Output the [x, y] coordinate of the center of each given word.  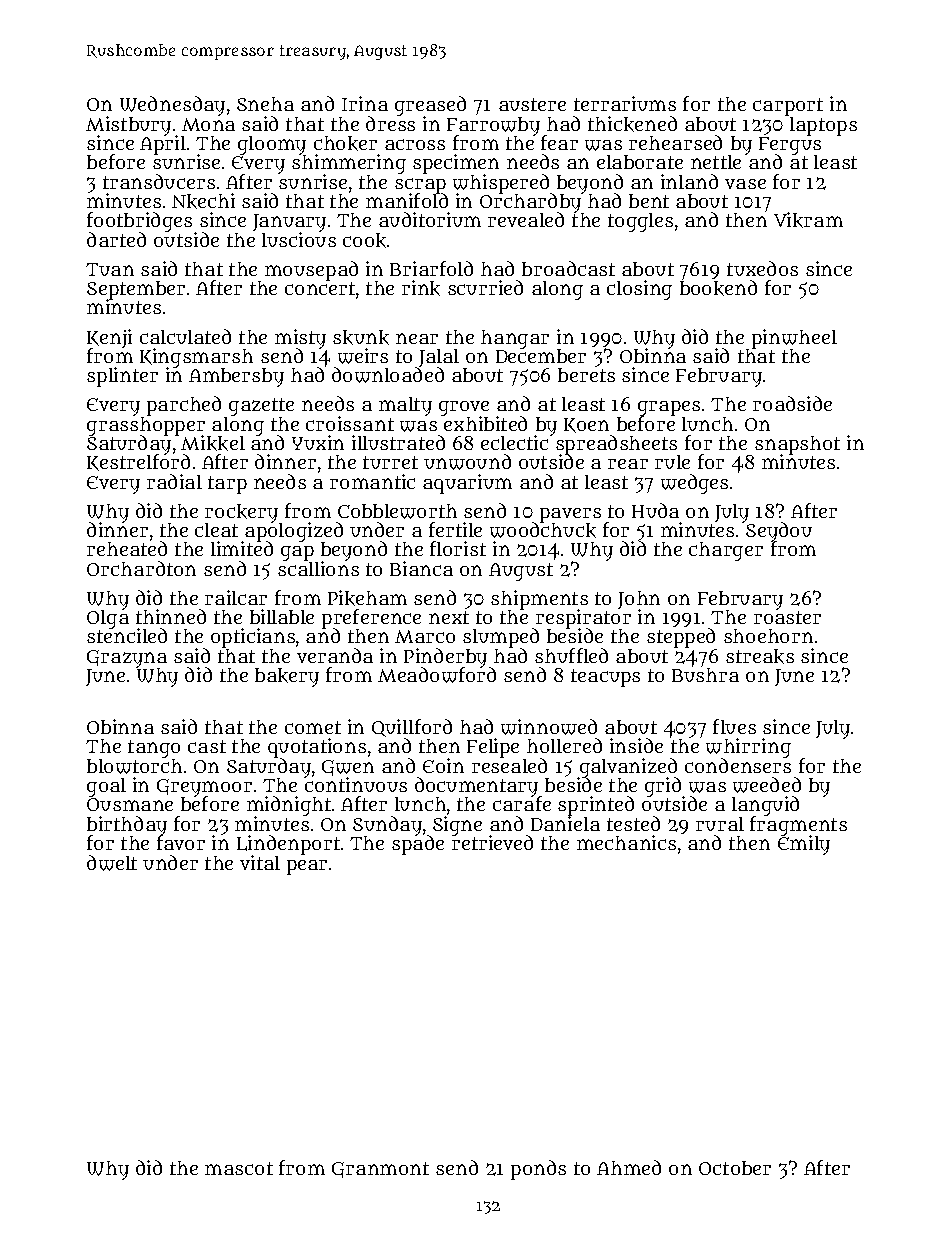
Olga [108, 619]
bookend [718, 288]
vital [260, 862]
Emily [804, 845]
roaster [787, 617]
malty [405, 406]
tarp [227, 485]
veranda [335, 655]
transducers [159, 181]
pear [307, 867]
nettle [716, 162]
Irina [365, 103]
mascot [239, 1168]
